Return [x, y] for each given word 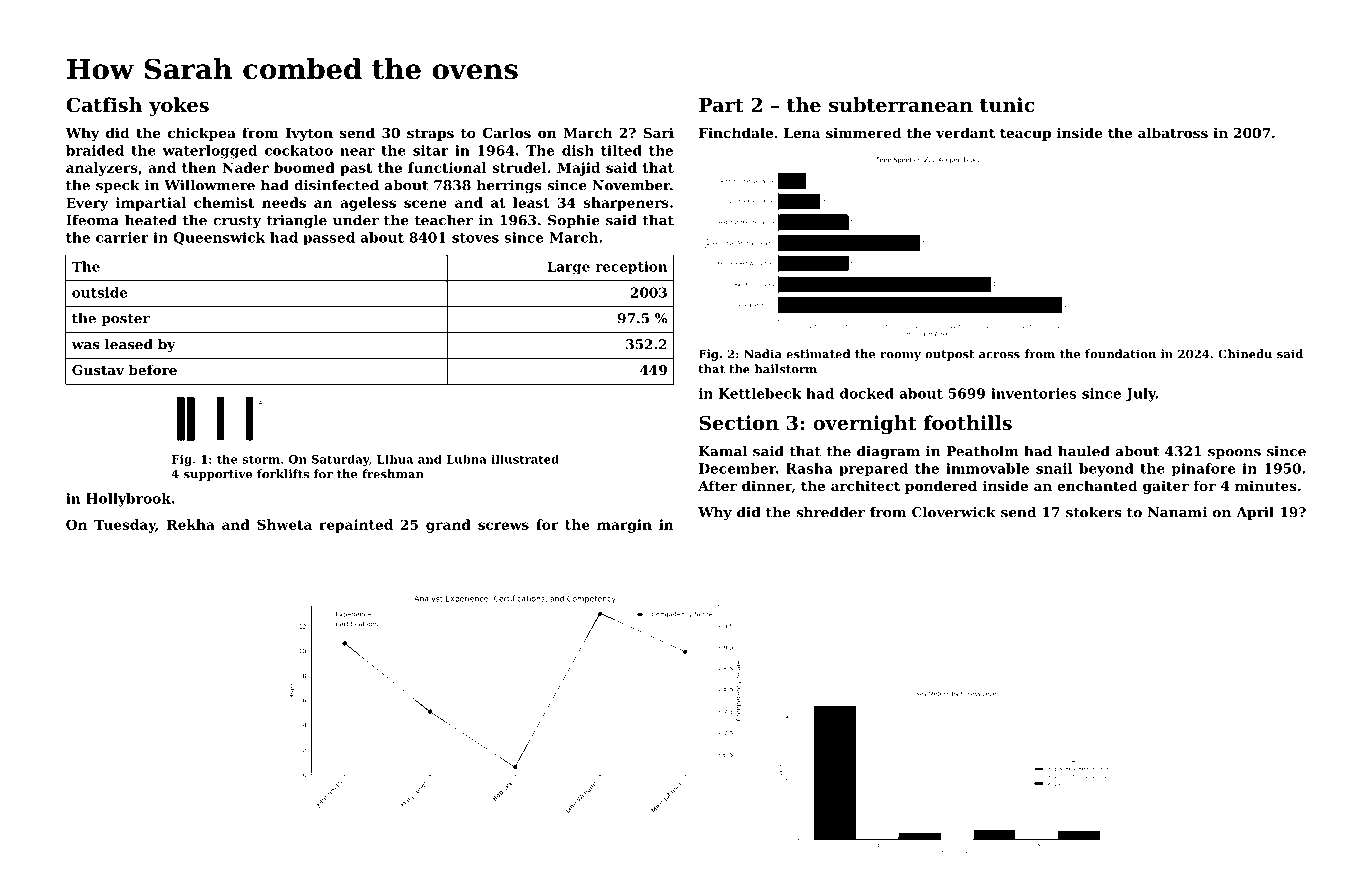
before [153, 369]
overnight [865, 424]
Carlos [507, 132]
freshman [393, 474]
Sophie [574, 221]
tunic [1007, 104]
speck [118, 186]
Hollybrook [128, 500]
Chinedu [1245, 354]
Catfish [104, 105]
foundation [1120, 354]
